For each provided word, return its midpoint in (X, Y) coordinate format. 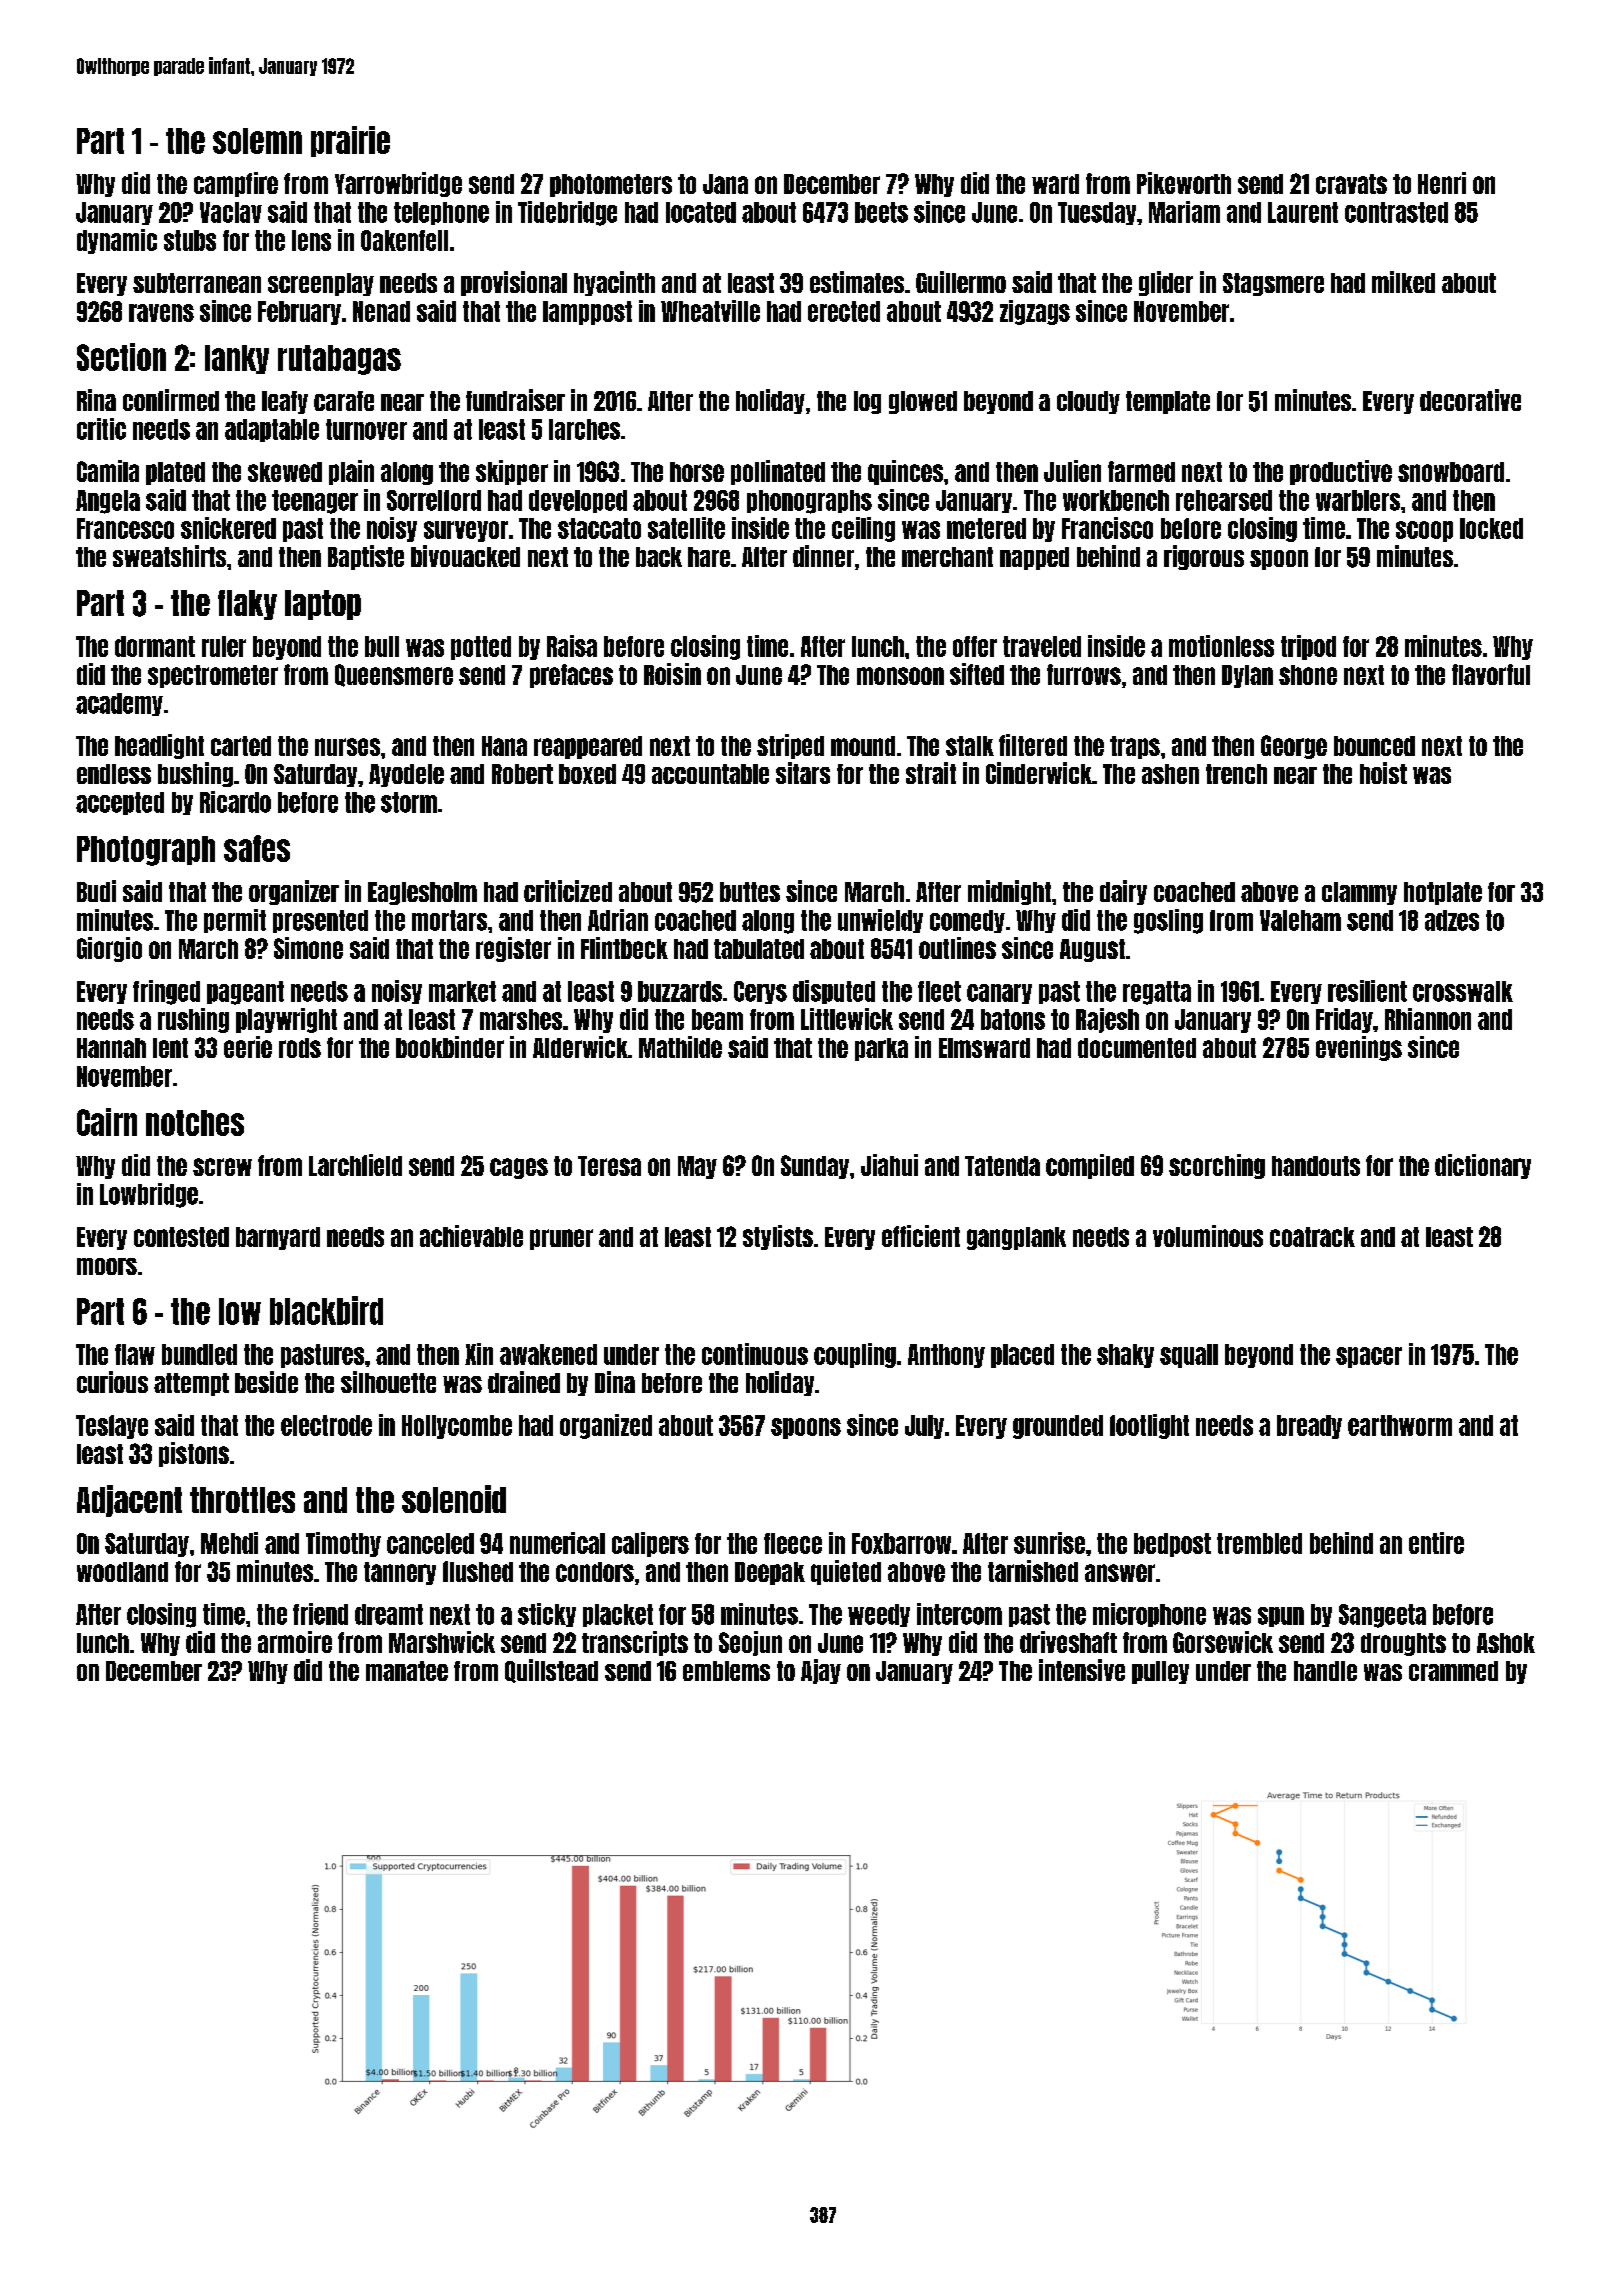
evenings (1359, 1048)
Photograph (146, 851)
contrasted (1396, 212)
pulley (1160, 1672)
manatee (407, 1671)
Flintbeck (624, 948)
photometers (611, 185)
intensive (1082, 1670)
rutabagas (339, 360)
